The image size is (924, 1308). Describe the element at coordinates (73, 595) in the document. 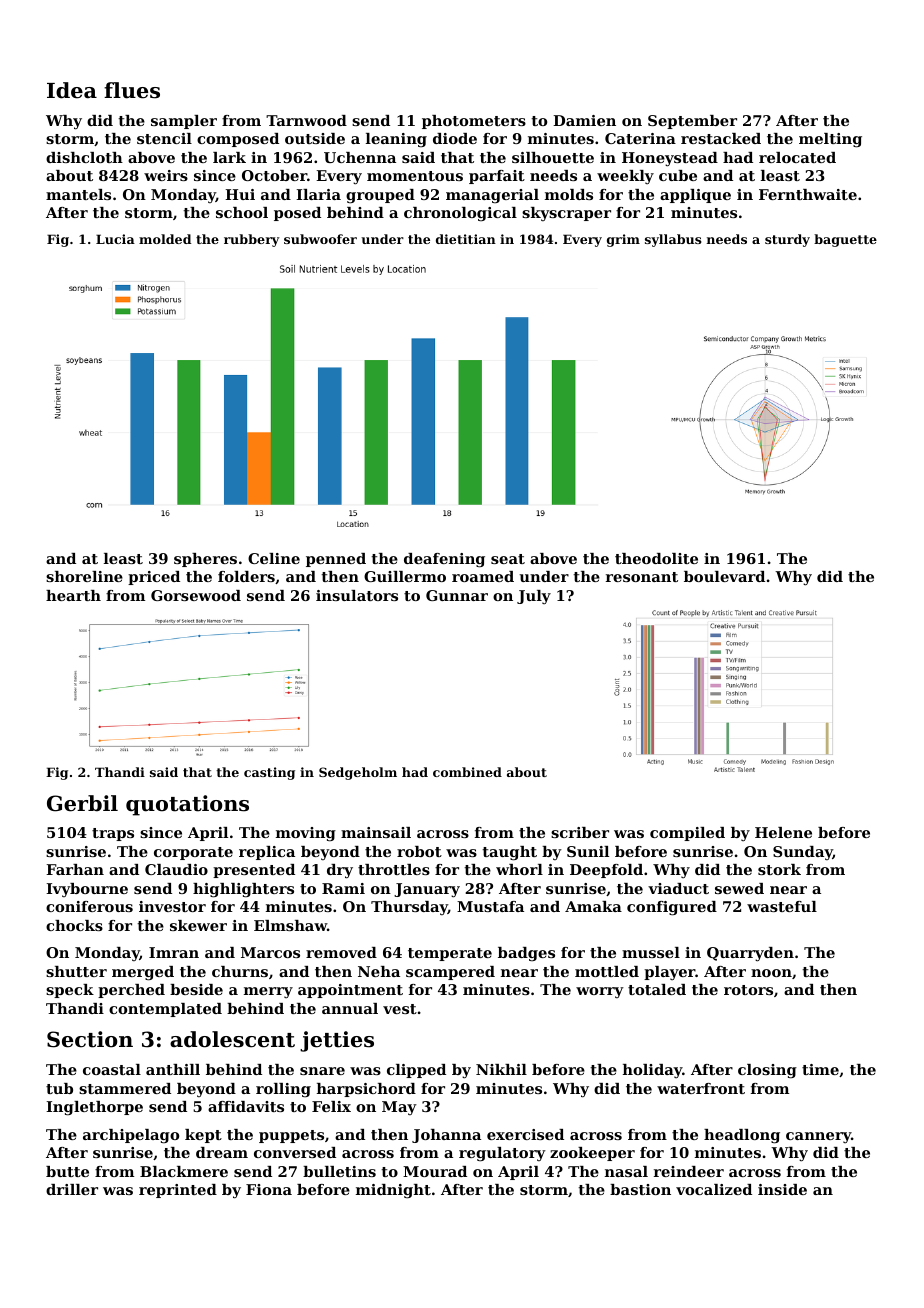

I see `hearth` at that location.
